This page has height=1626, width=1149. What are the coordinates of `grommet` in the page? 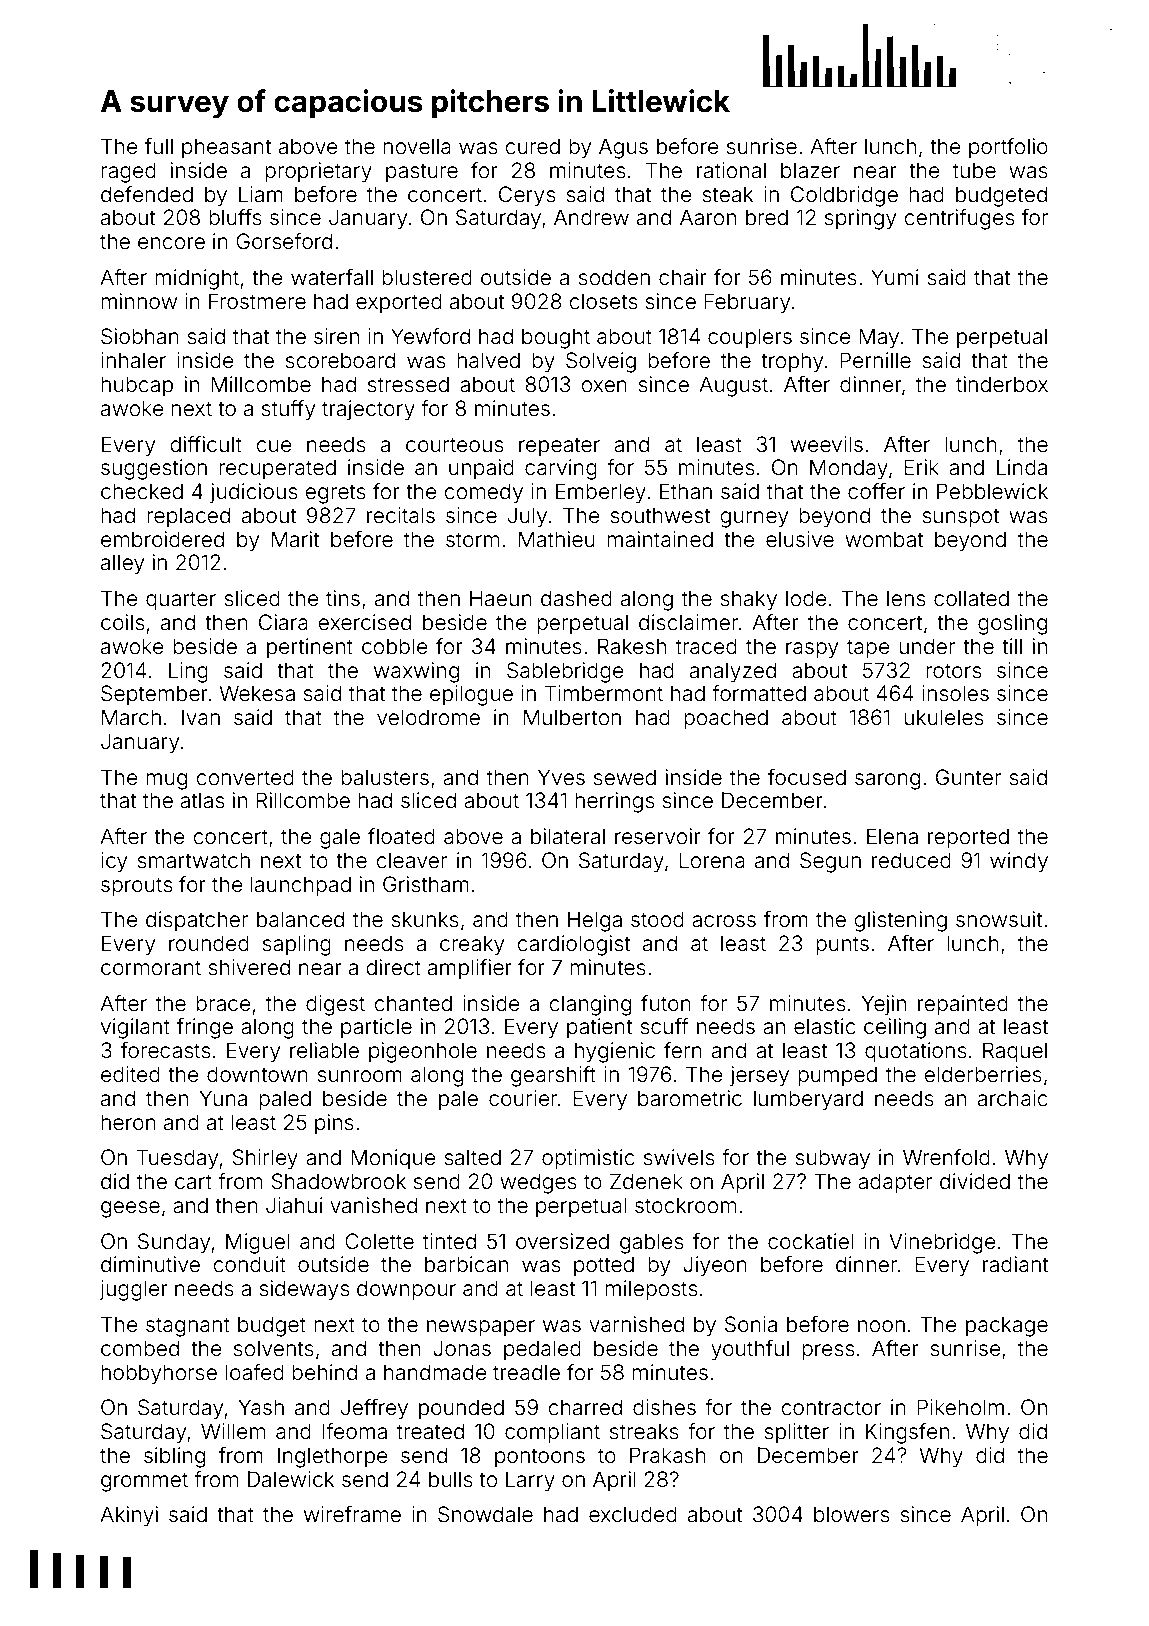 It's located at (144, 1482).
